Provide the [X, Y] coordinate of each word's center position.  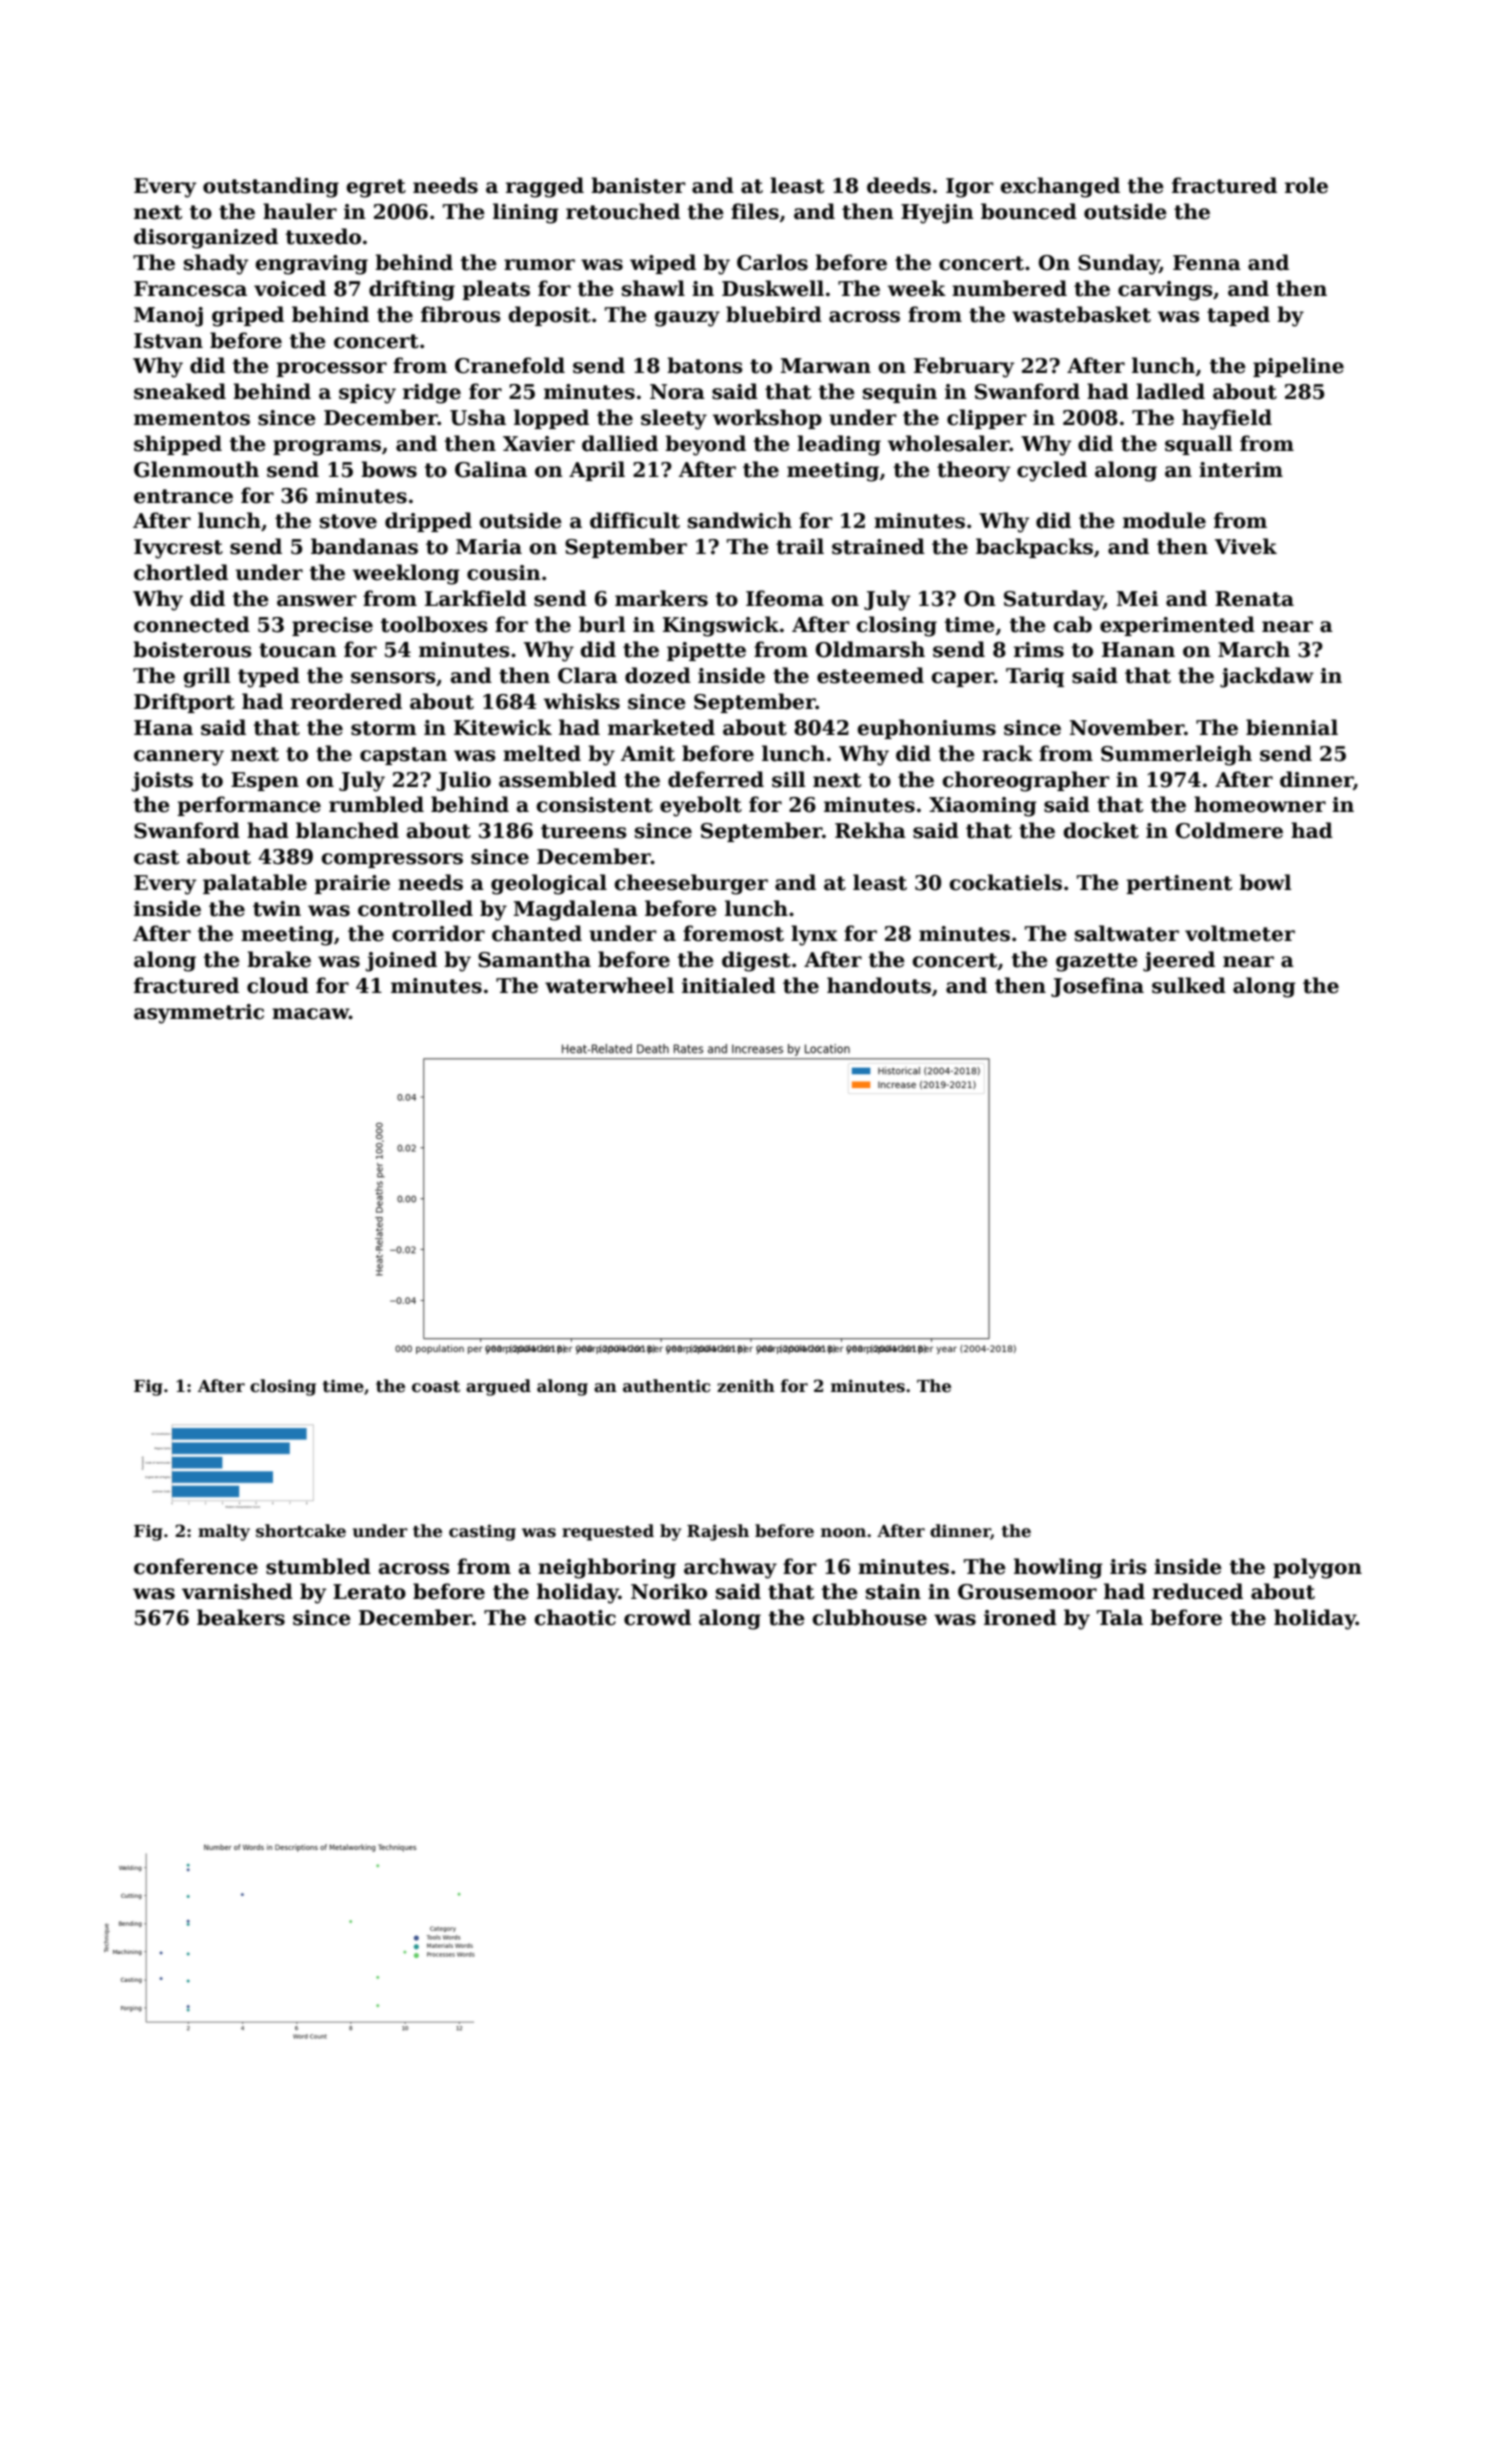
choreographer [1026, 781]
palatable [255, 884]
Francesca [190, 289]
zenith [746, 1386]
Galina [491, 469]
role [1306, 185]
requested [608, 1532]
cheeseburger [691, 884]
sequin [900, 393]
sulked [1189, 985]
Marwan [825, 366]
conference [196, 1566]
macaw [310, 1014]
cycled [1052, 471]
